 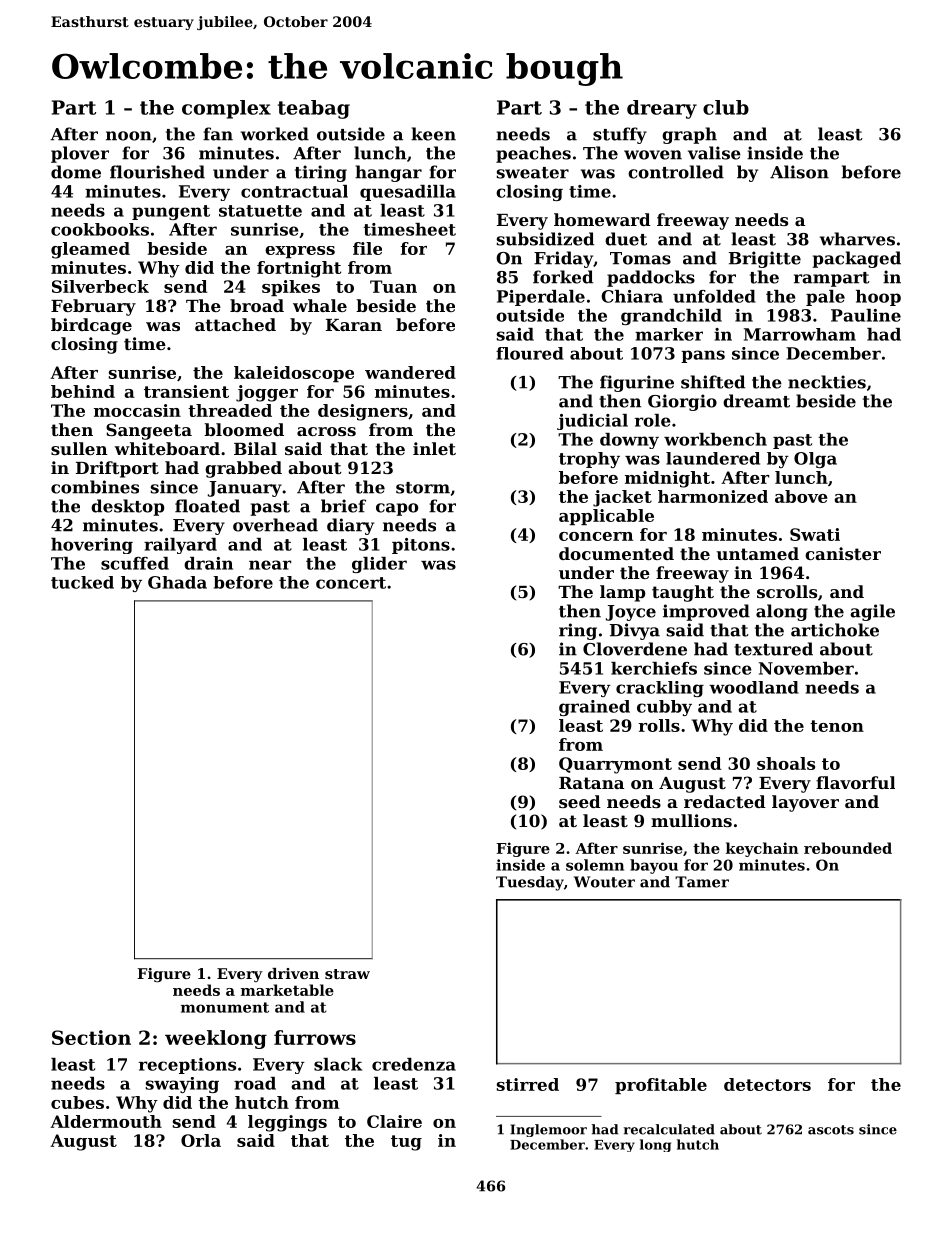 What do you see at coordinates (637, 383) in the screenshot?
I see `figurine` at bounding box center [637, 383].
